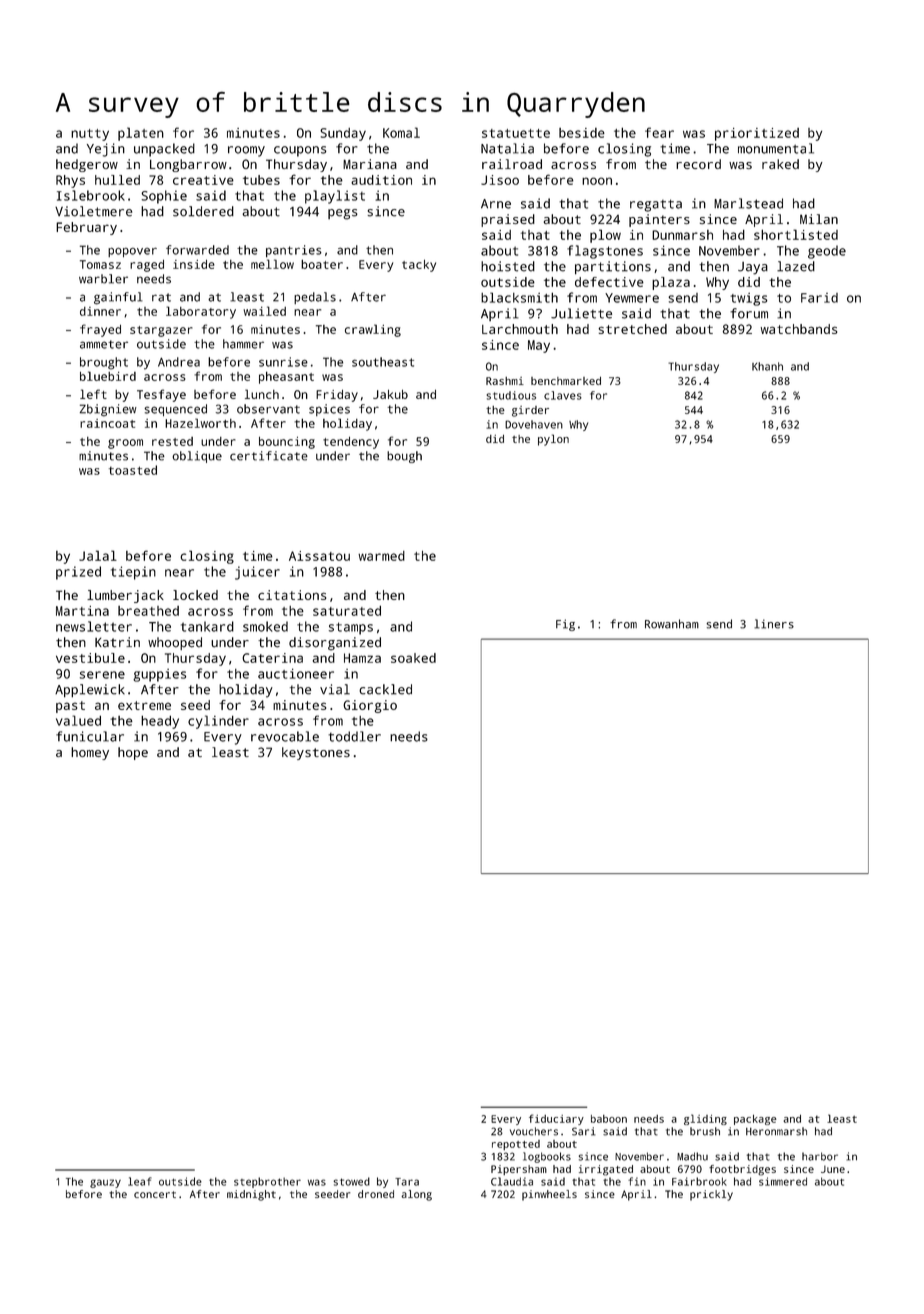 This screenshot has width=924, height=1314. Describe the element at coordinates (268, 409) in the screenshot. I see `observant` at that location.
